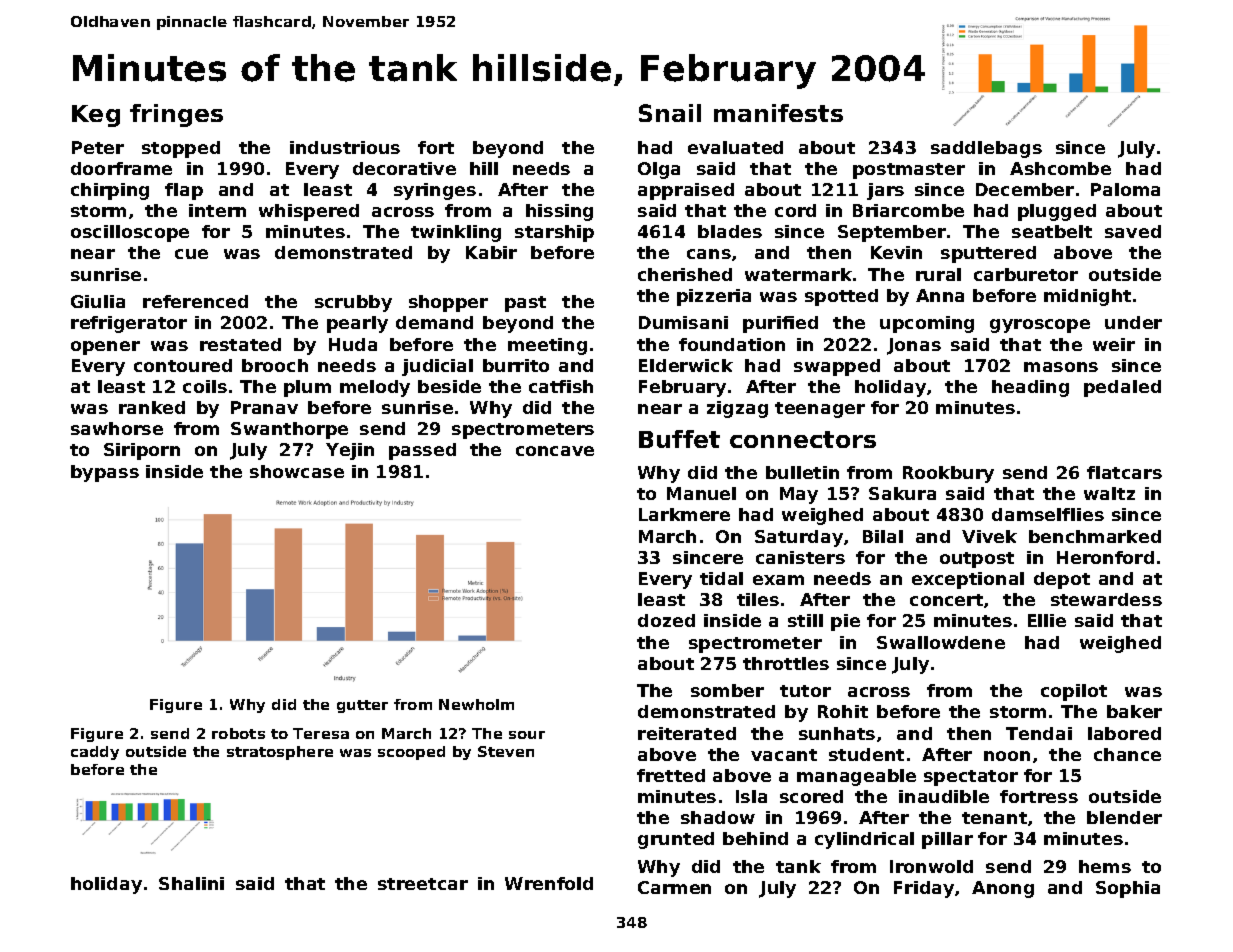 The image size is (1233, 952). Describe the element at coordinates (986, 149) in the document. I see `saddlebags` at that location.
